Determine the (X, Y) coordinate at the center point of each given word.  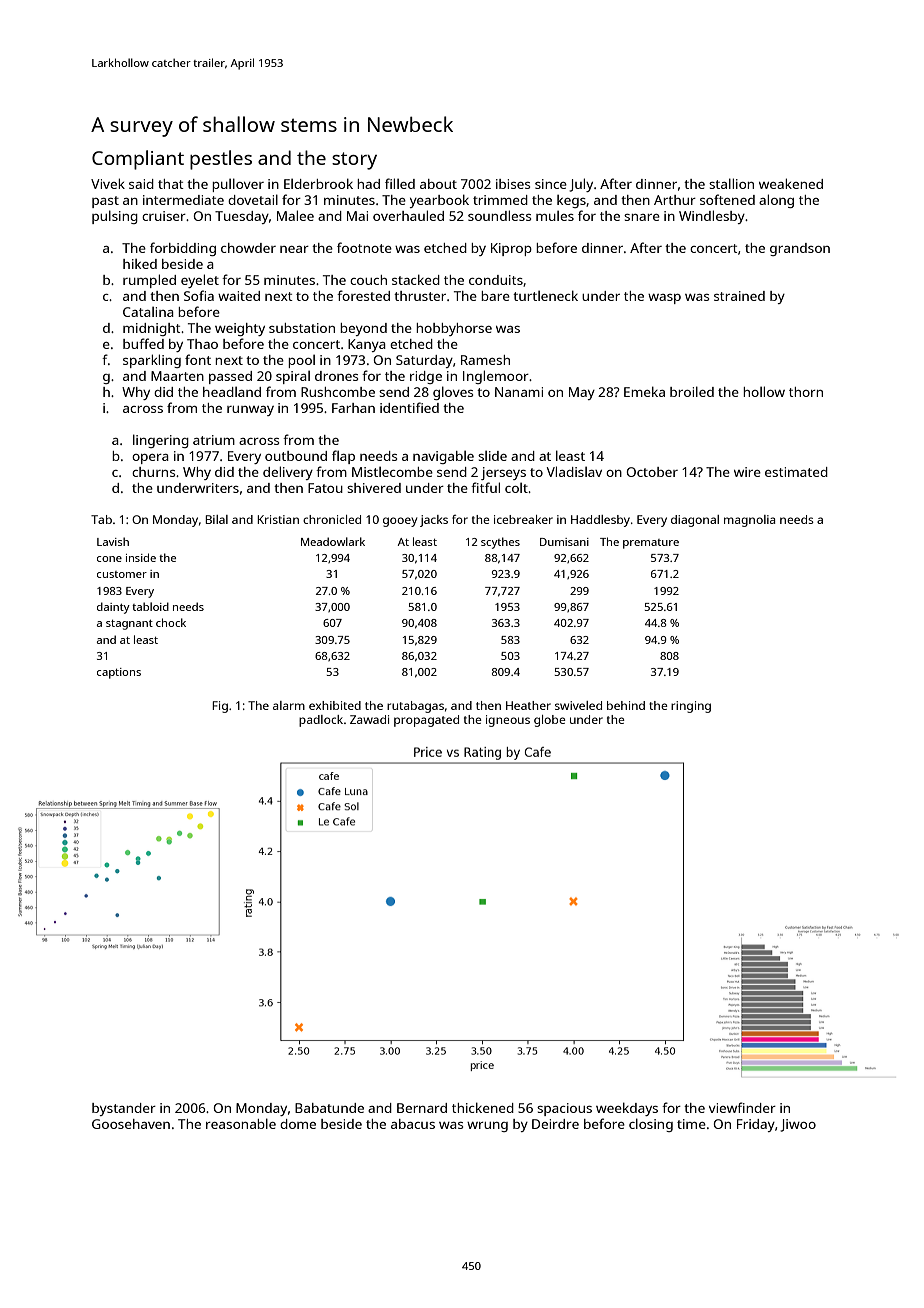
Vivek (108, 183)
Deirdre (555, 1124)
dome (298, 1124)
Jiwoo (798, 1125)
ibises (513, 184)
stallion (731, 183)
